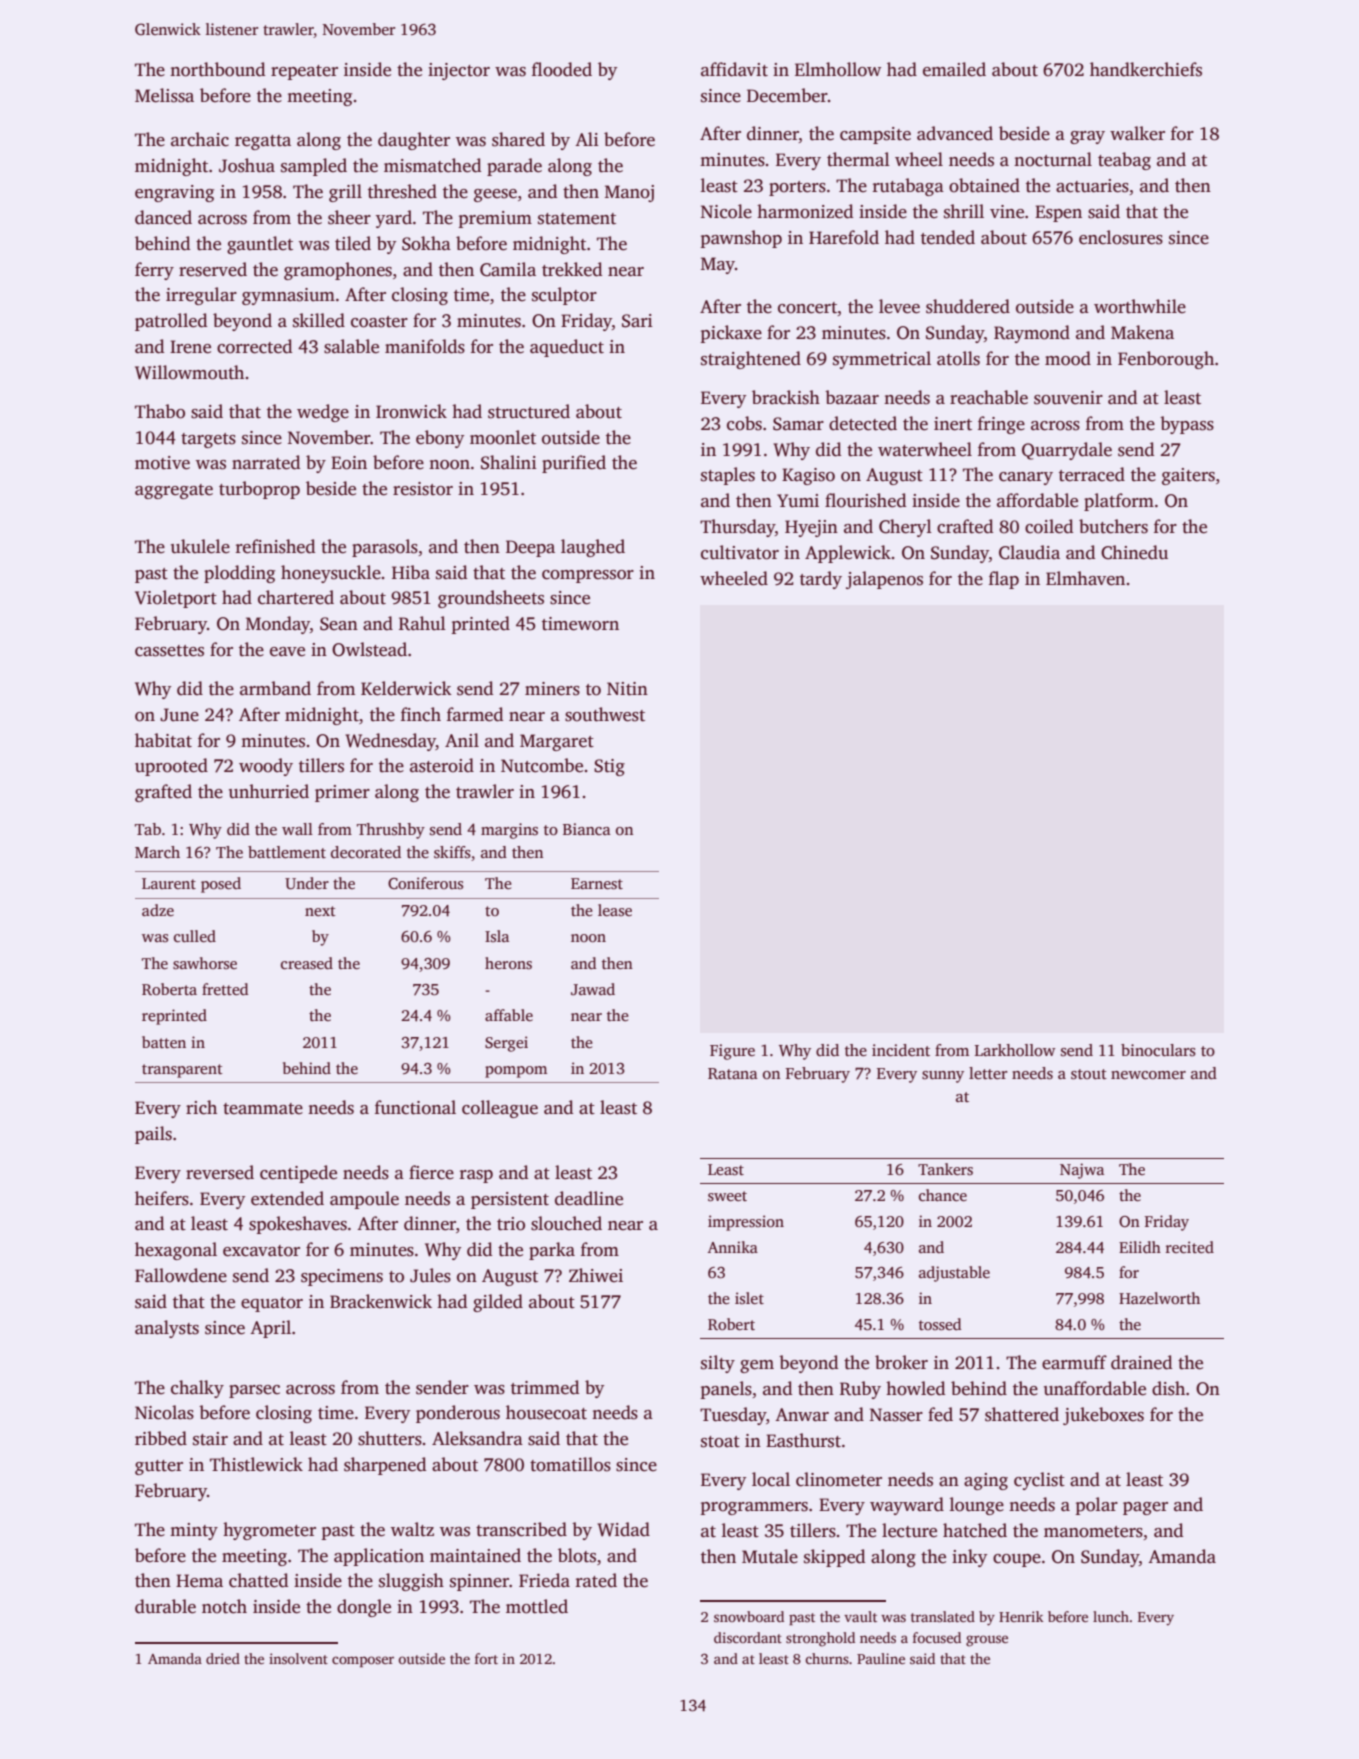 The height and width of the document is (1759, 1359). Describe the element at coordinates (593, 548) in the document. I see `laughed` at that location.
